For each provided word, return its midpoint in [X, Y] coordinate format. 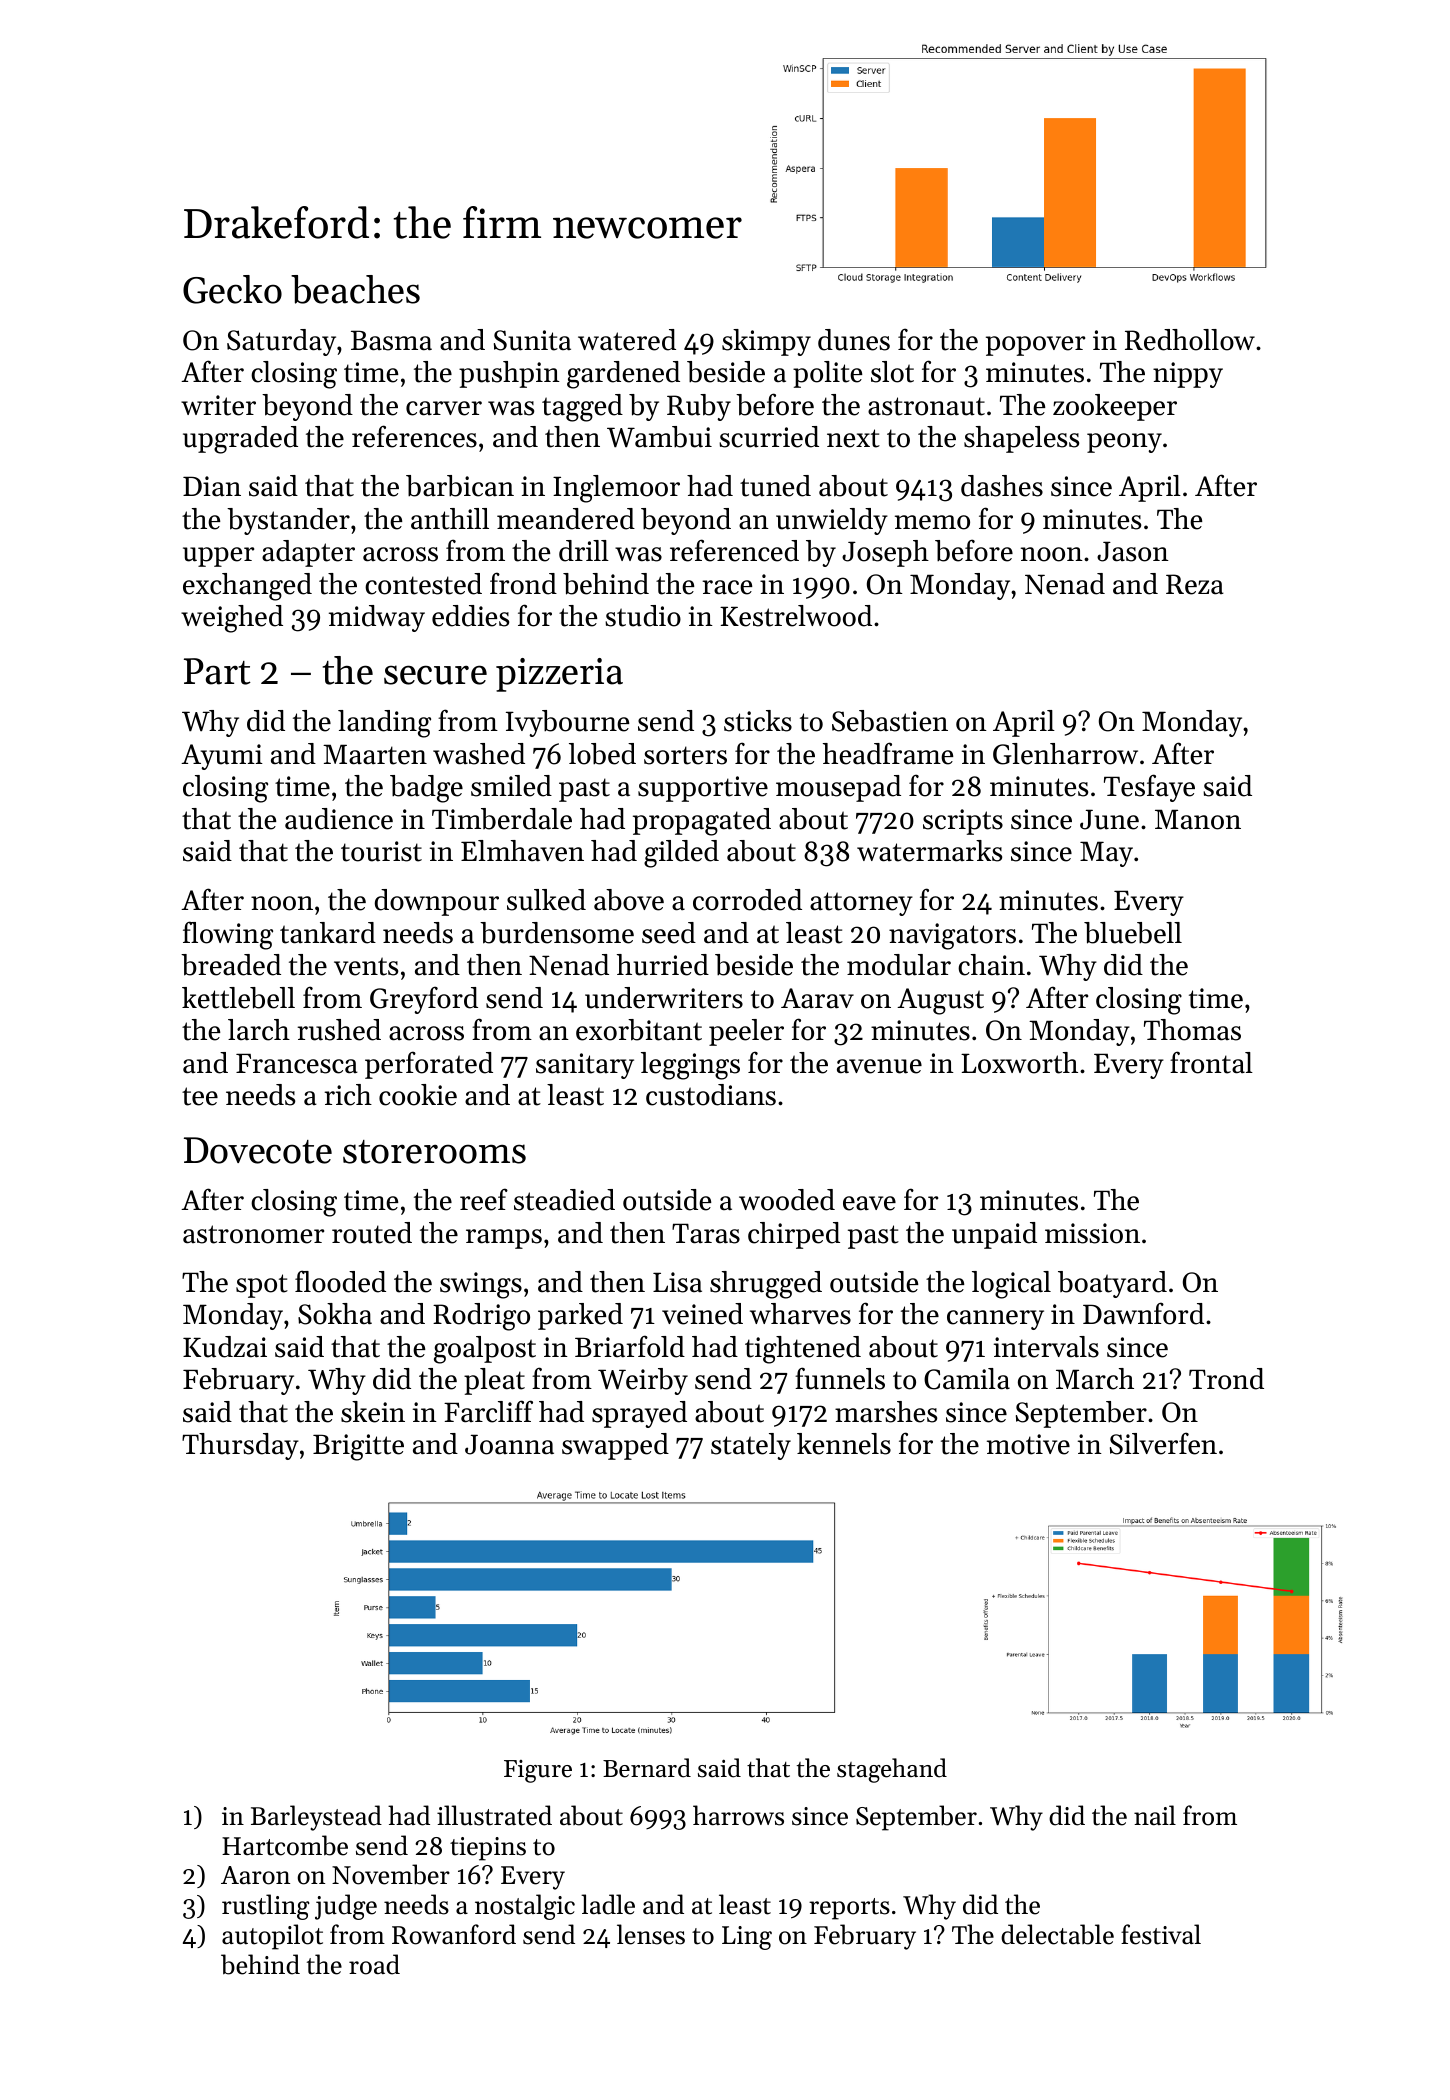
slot [892, 372]
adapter [308, 553]
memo [932, 522]
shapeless [1021, 439]
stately [751, 1446]
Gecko [232, 289]
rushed [339, 1030]
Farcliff [488, 1411]
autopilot [272, 1937]
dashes [1002, 486]
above [629, 900]
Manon [1198, 819]
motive [1028, 1444]
